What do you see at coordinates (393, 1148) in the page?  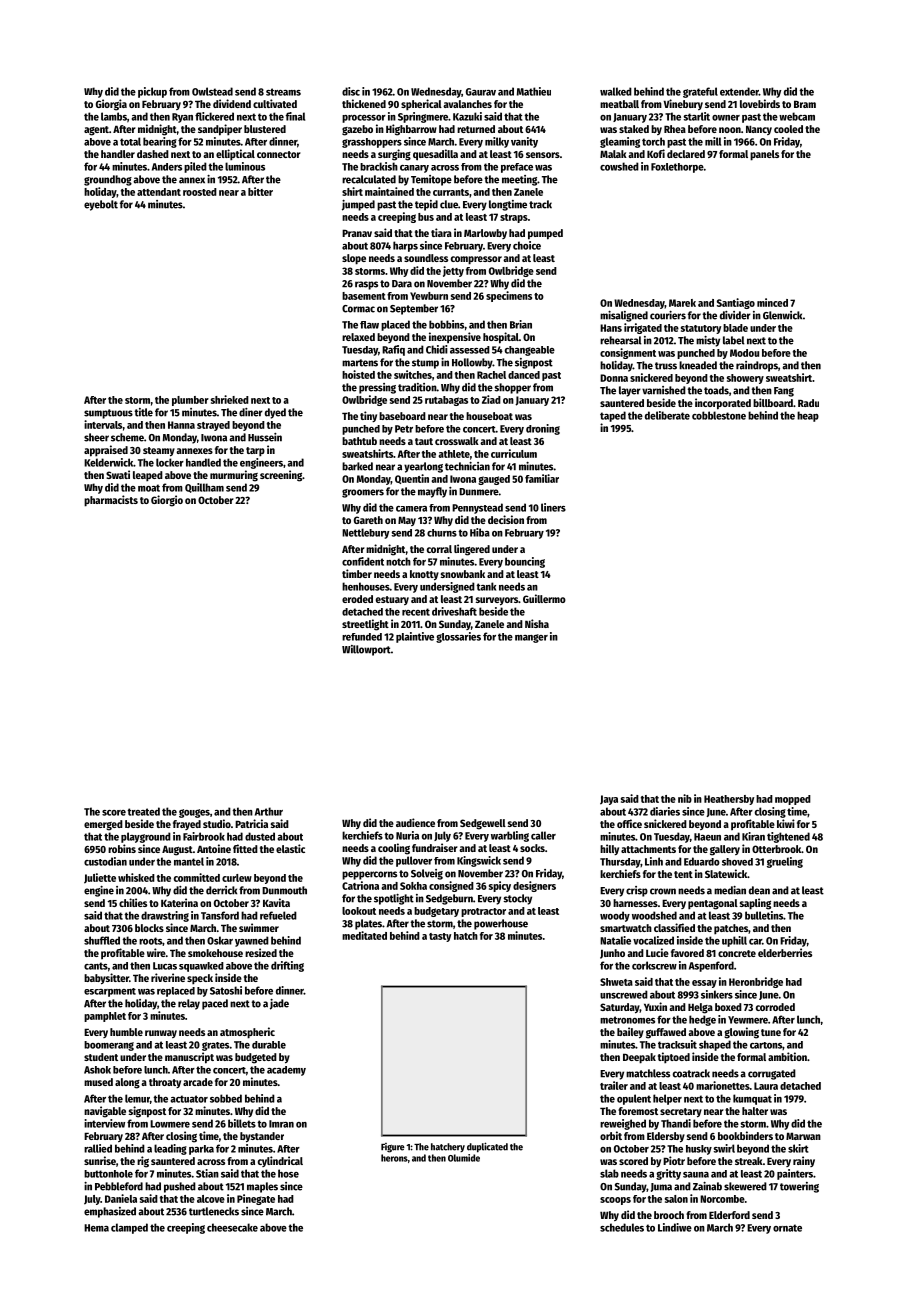 I see `Figure` at bounding box center [393, 1148].
